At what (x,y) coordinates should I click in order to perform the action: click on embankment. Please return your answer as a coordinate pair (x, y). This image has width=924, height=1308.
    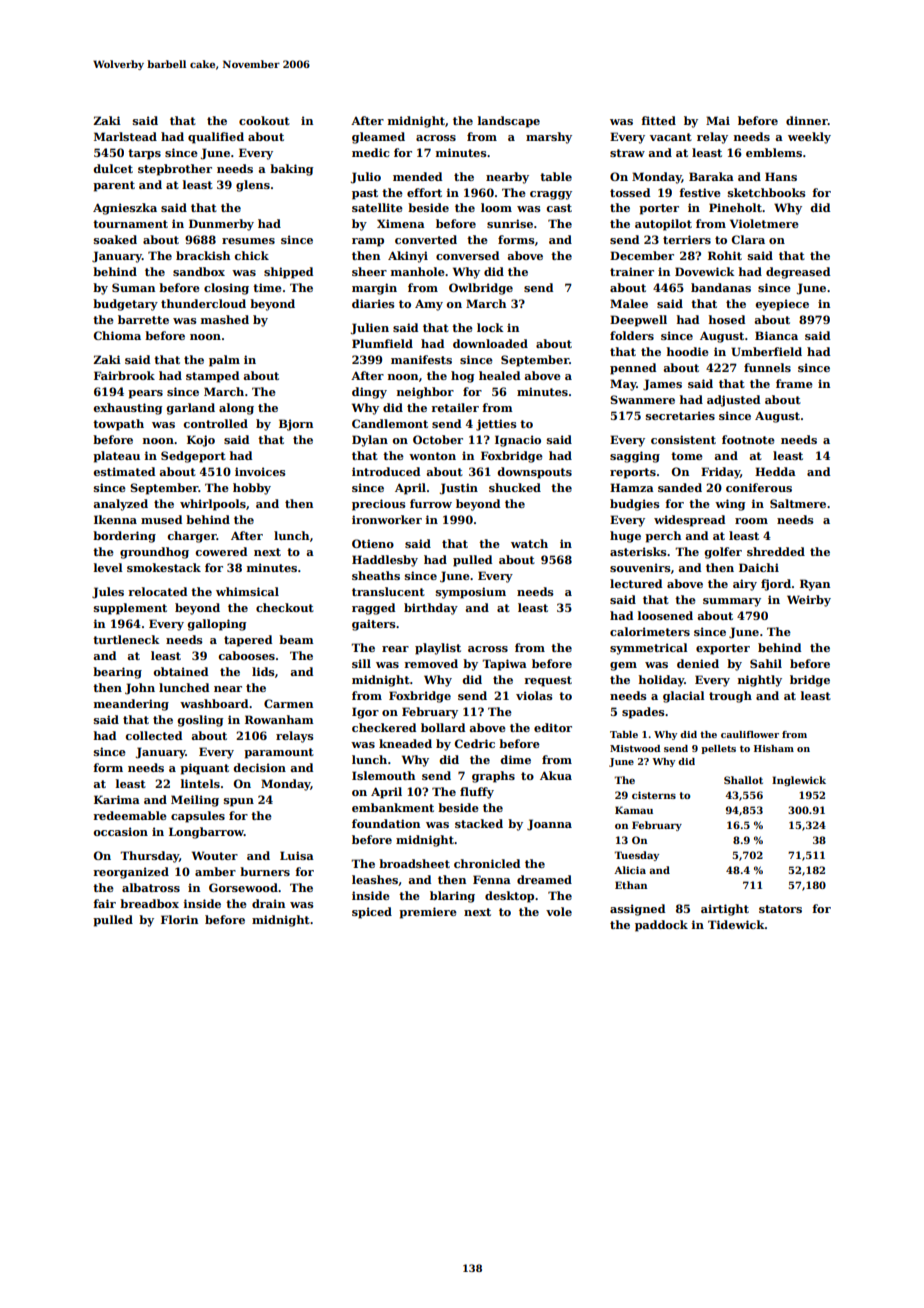
    Looking at the image, I should click on (393, 807).
